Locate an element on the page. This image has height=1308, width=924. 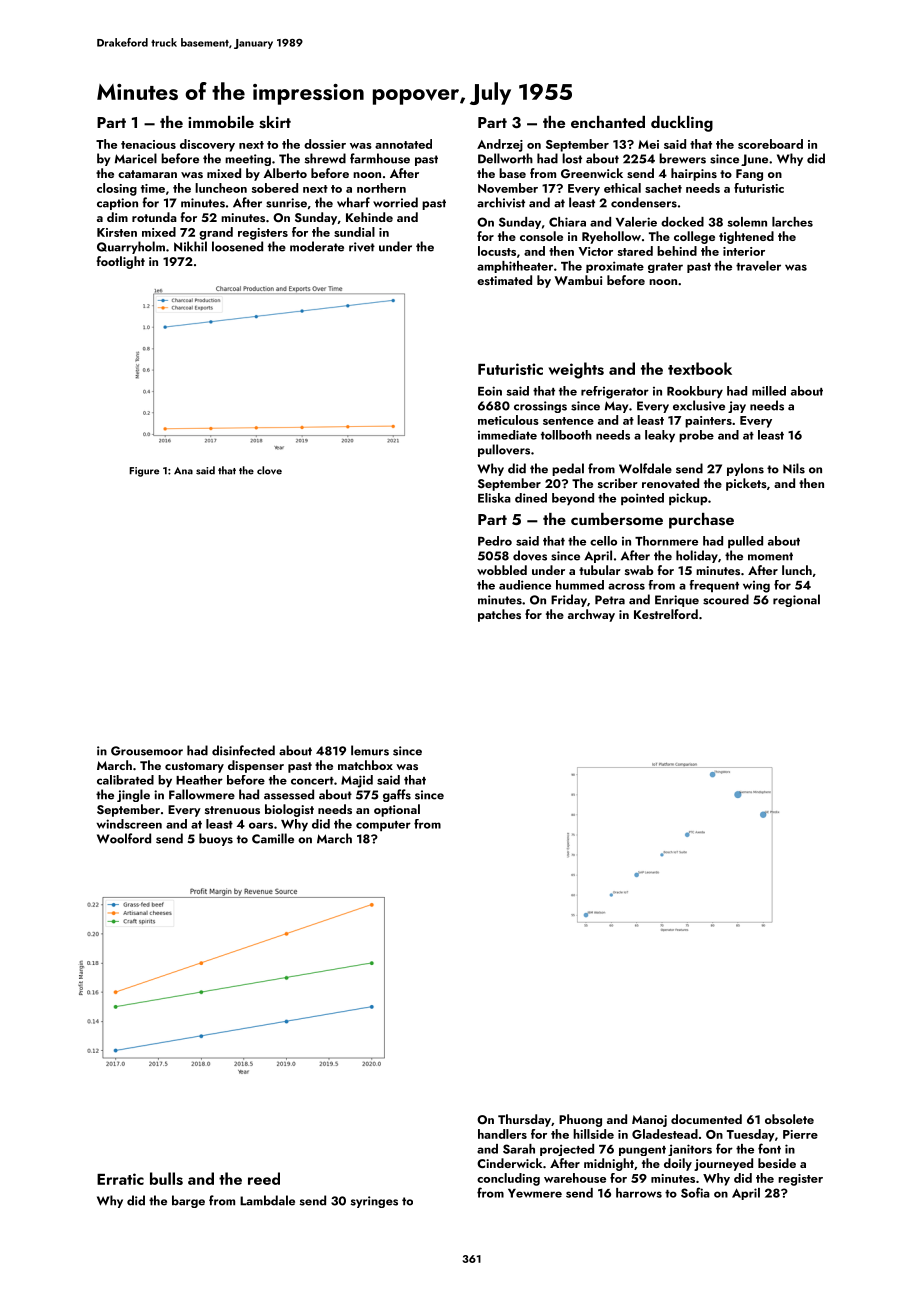
Mei is located at coordinates (648, 144).
